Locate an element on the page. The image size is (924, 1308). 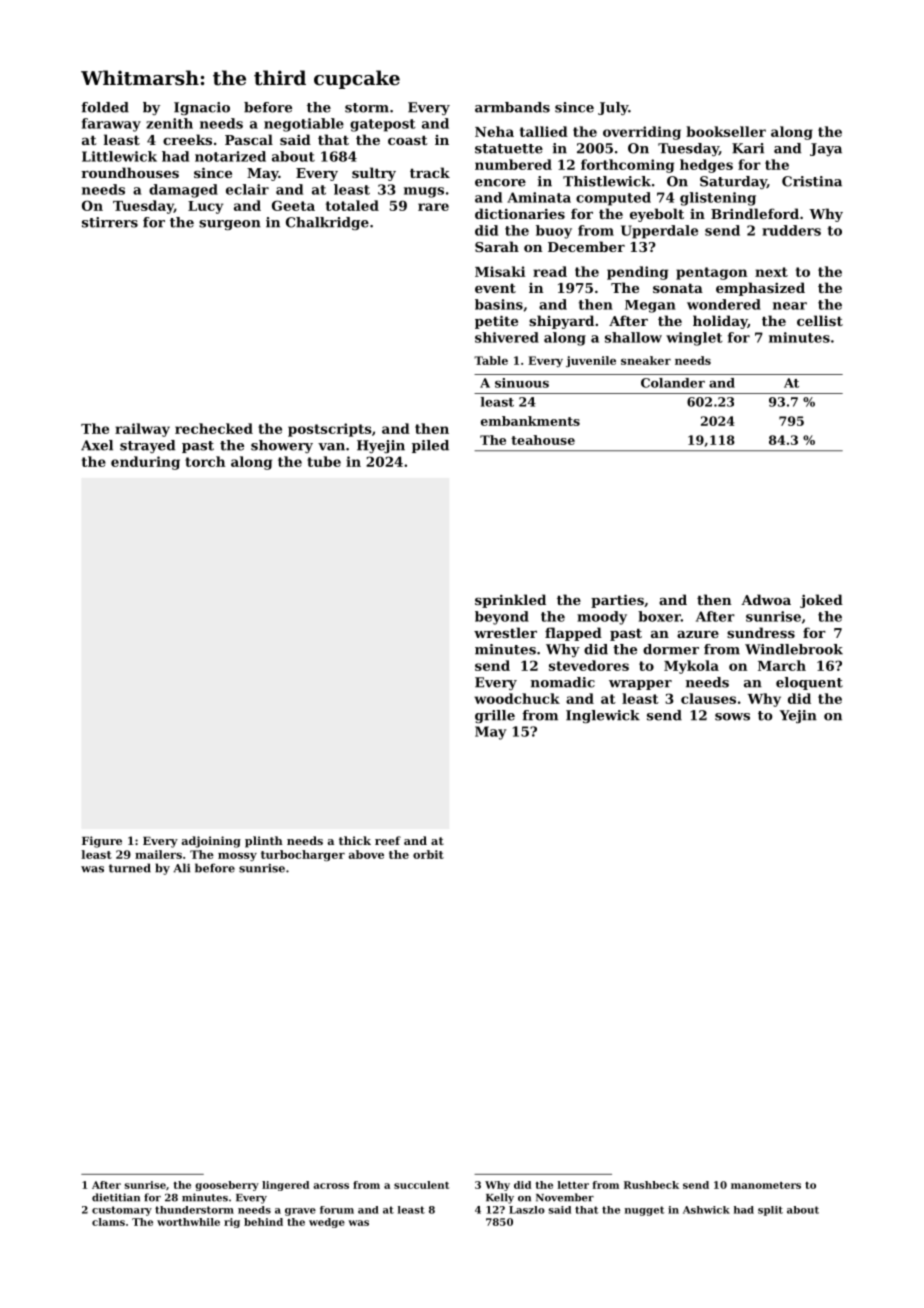
tube is located at coordinates (324, 461).
